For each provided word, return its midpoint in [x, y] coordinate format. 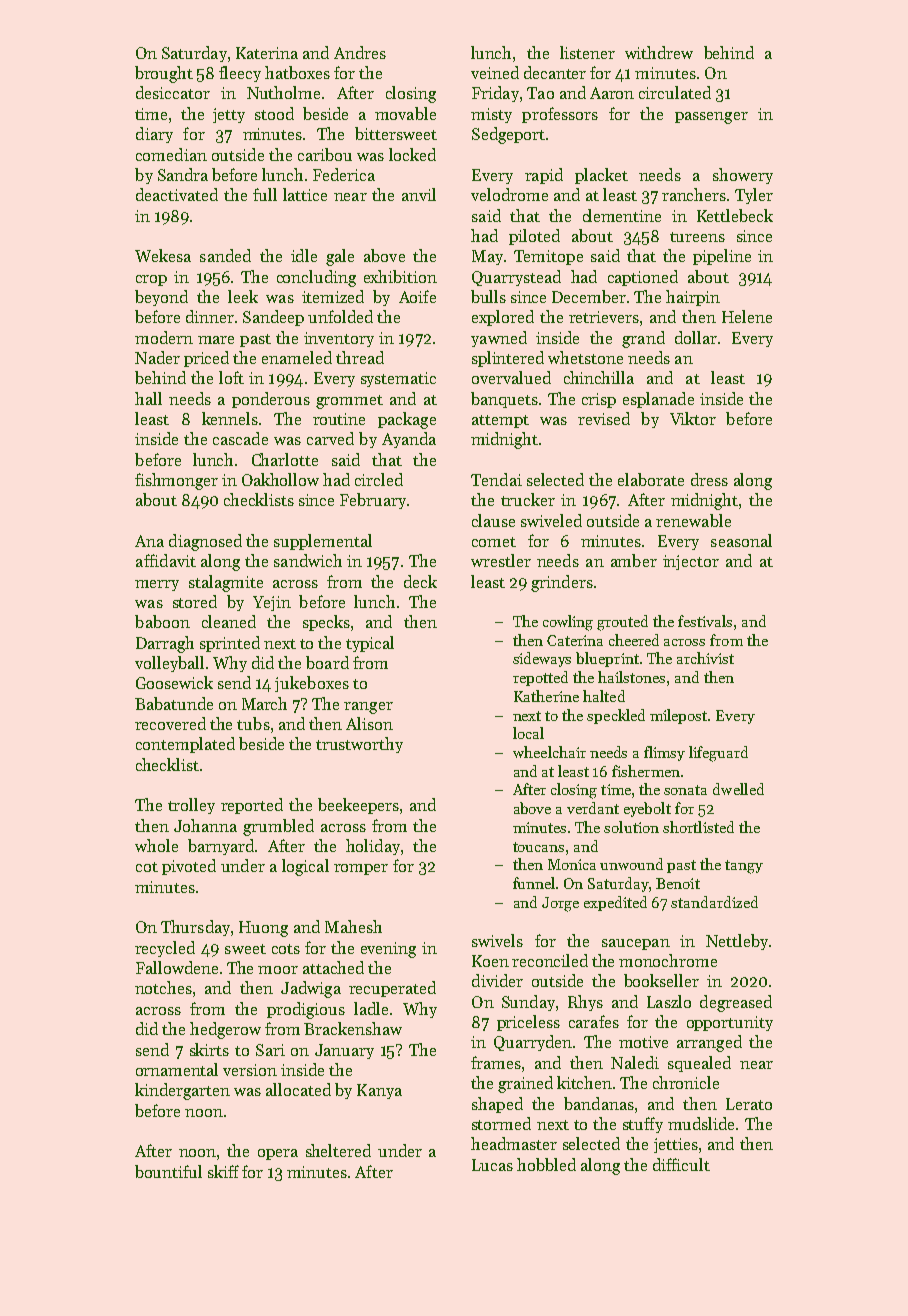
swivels [497, 940]
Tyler [754, 196]
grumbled [278, 827]
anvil [419, 194]
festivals [705, 621]
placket [601, 176]
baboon [162, 621]
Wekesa [163, 255]
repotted [540, 678]
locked [412, 154]
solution [631, 827]
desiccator [173, 92]
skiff [223, 1171]
